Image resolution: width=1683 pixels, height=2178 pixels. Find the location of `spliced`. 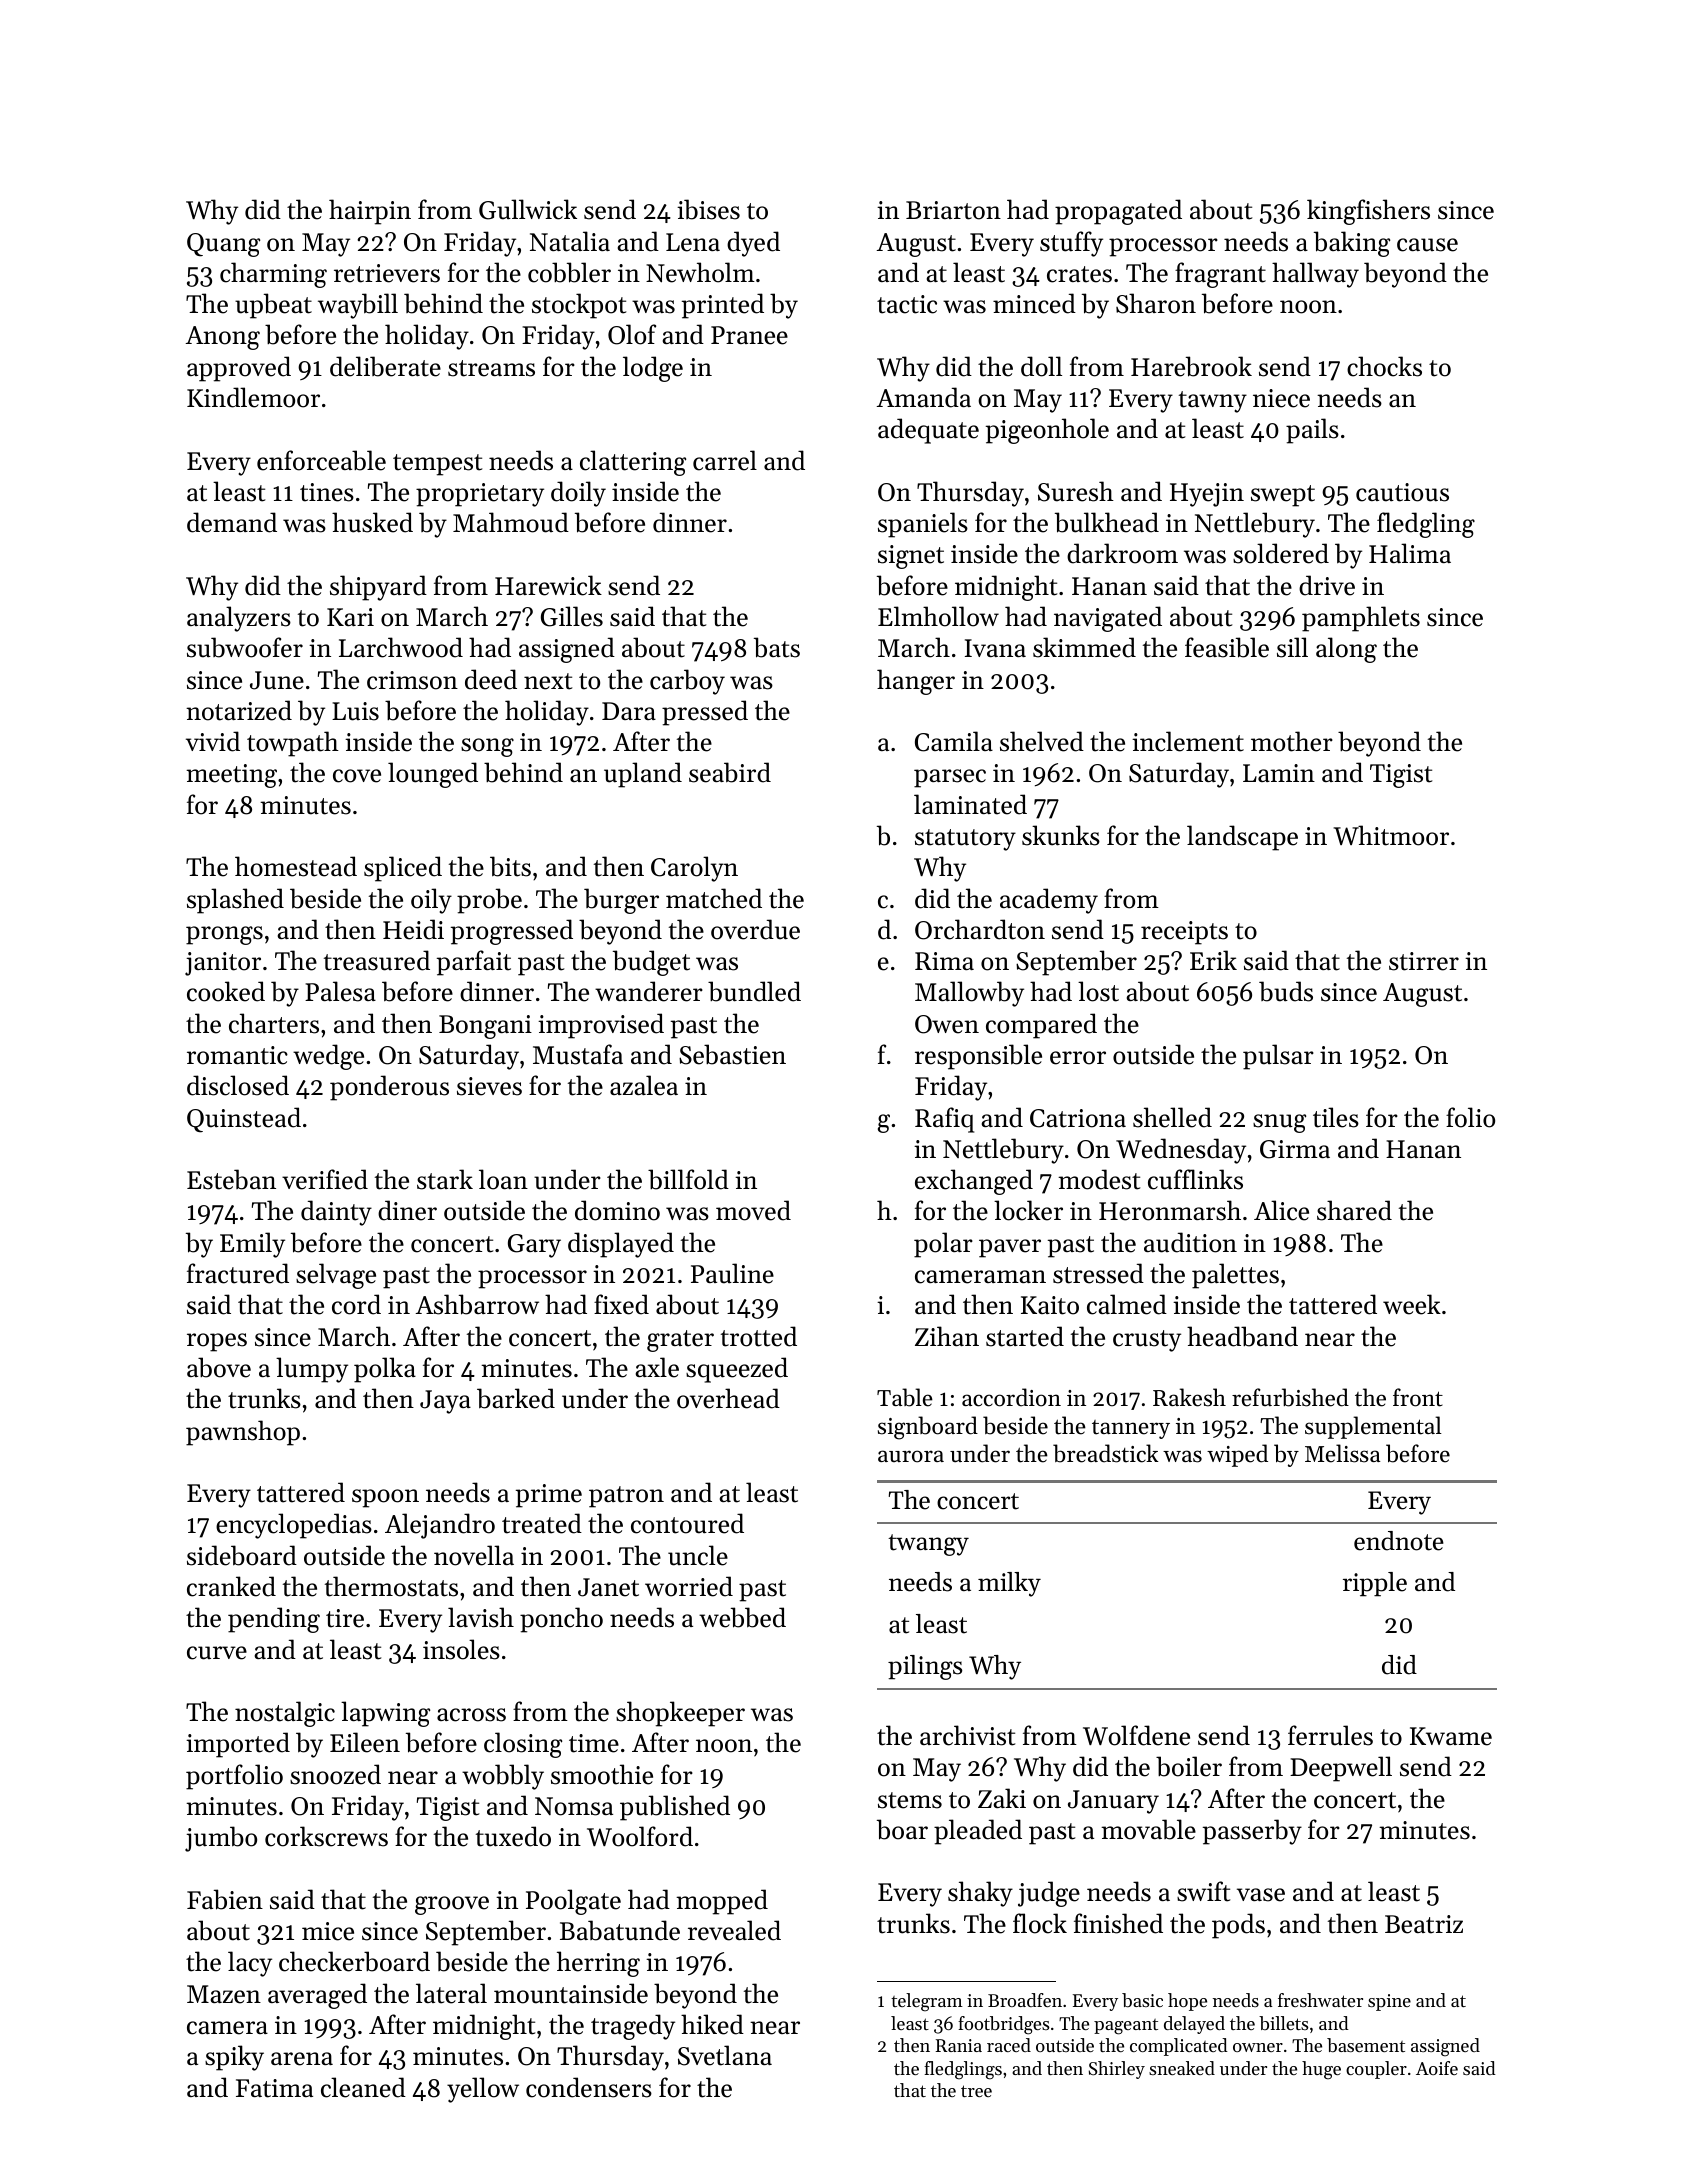

spliced is located at coordinates (403, 869).
